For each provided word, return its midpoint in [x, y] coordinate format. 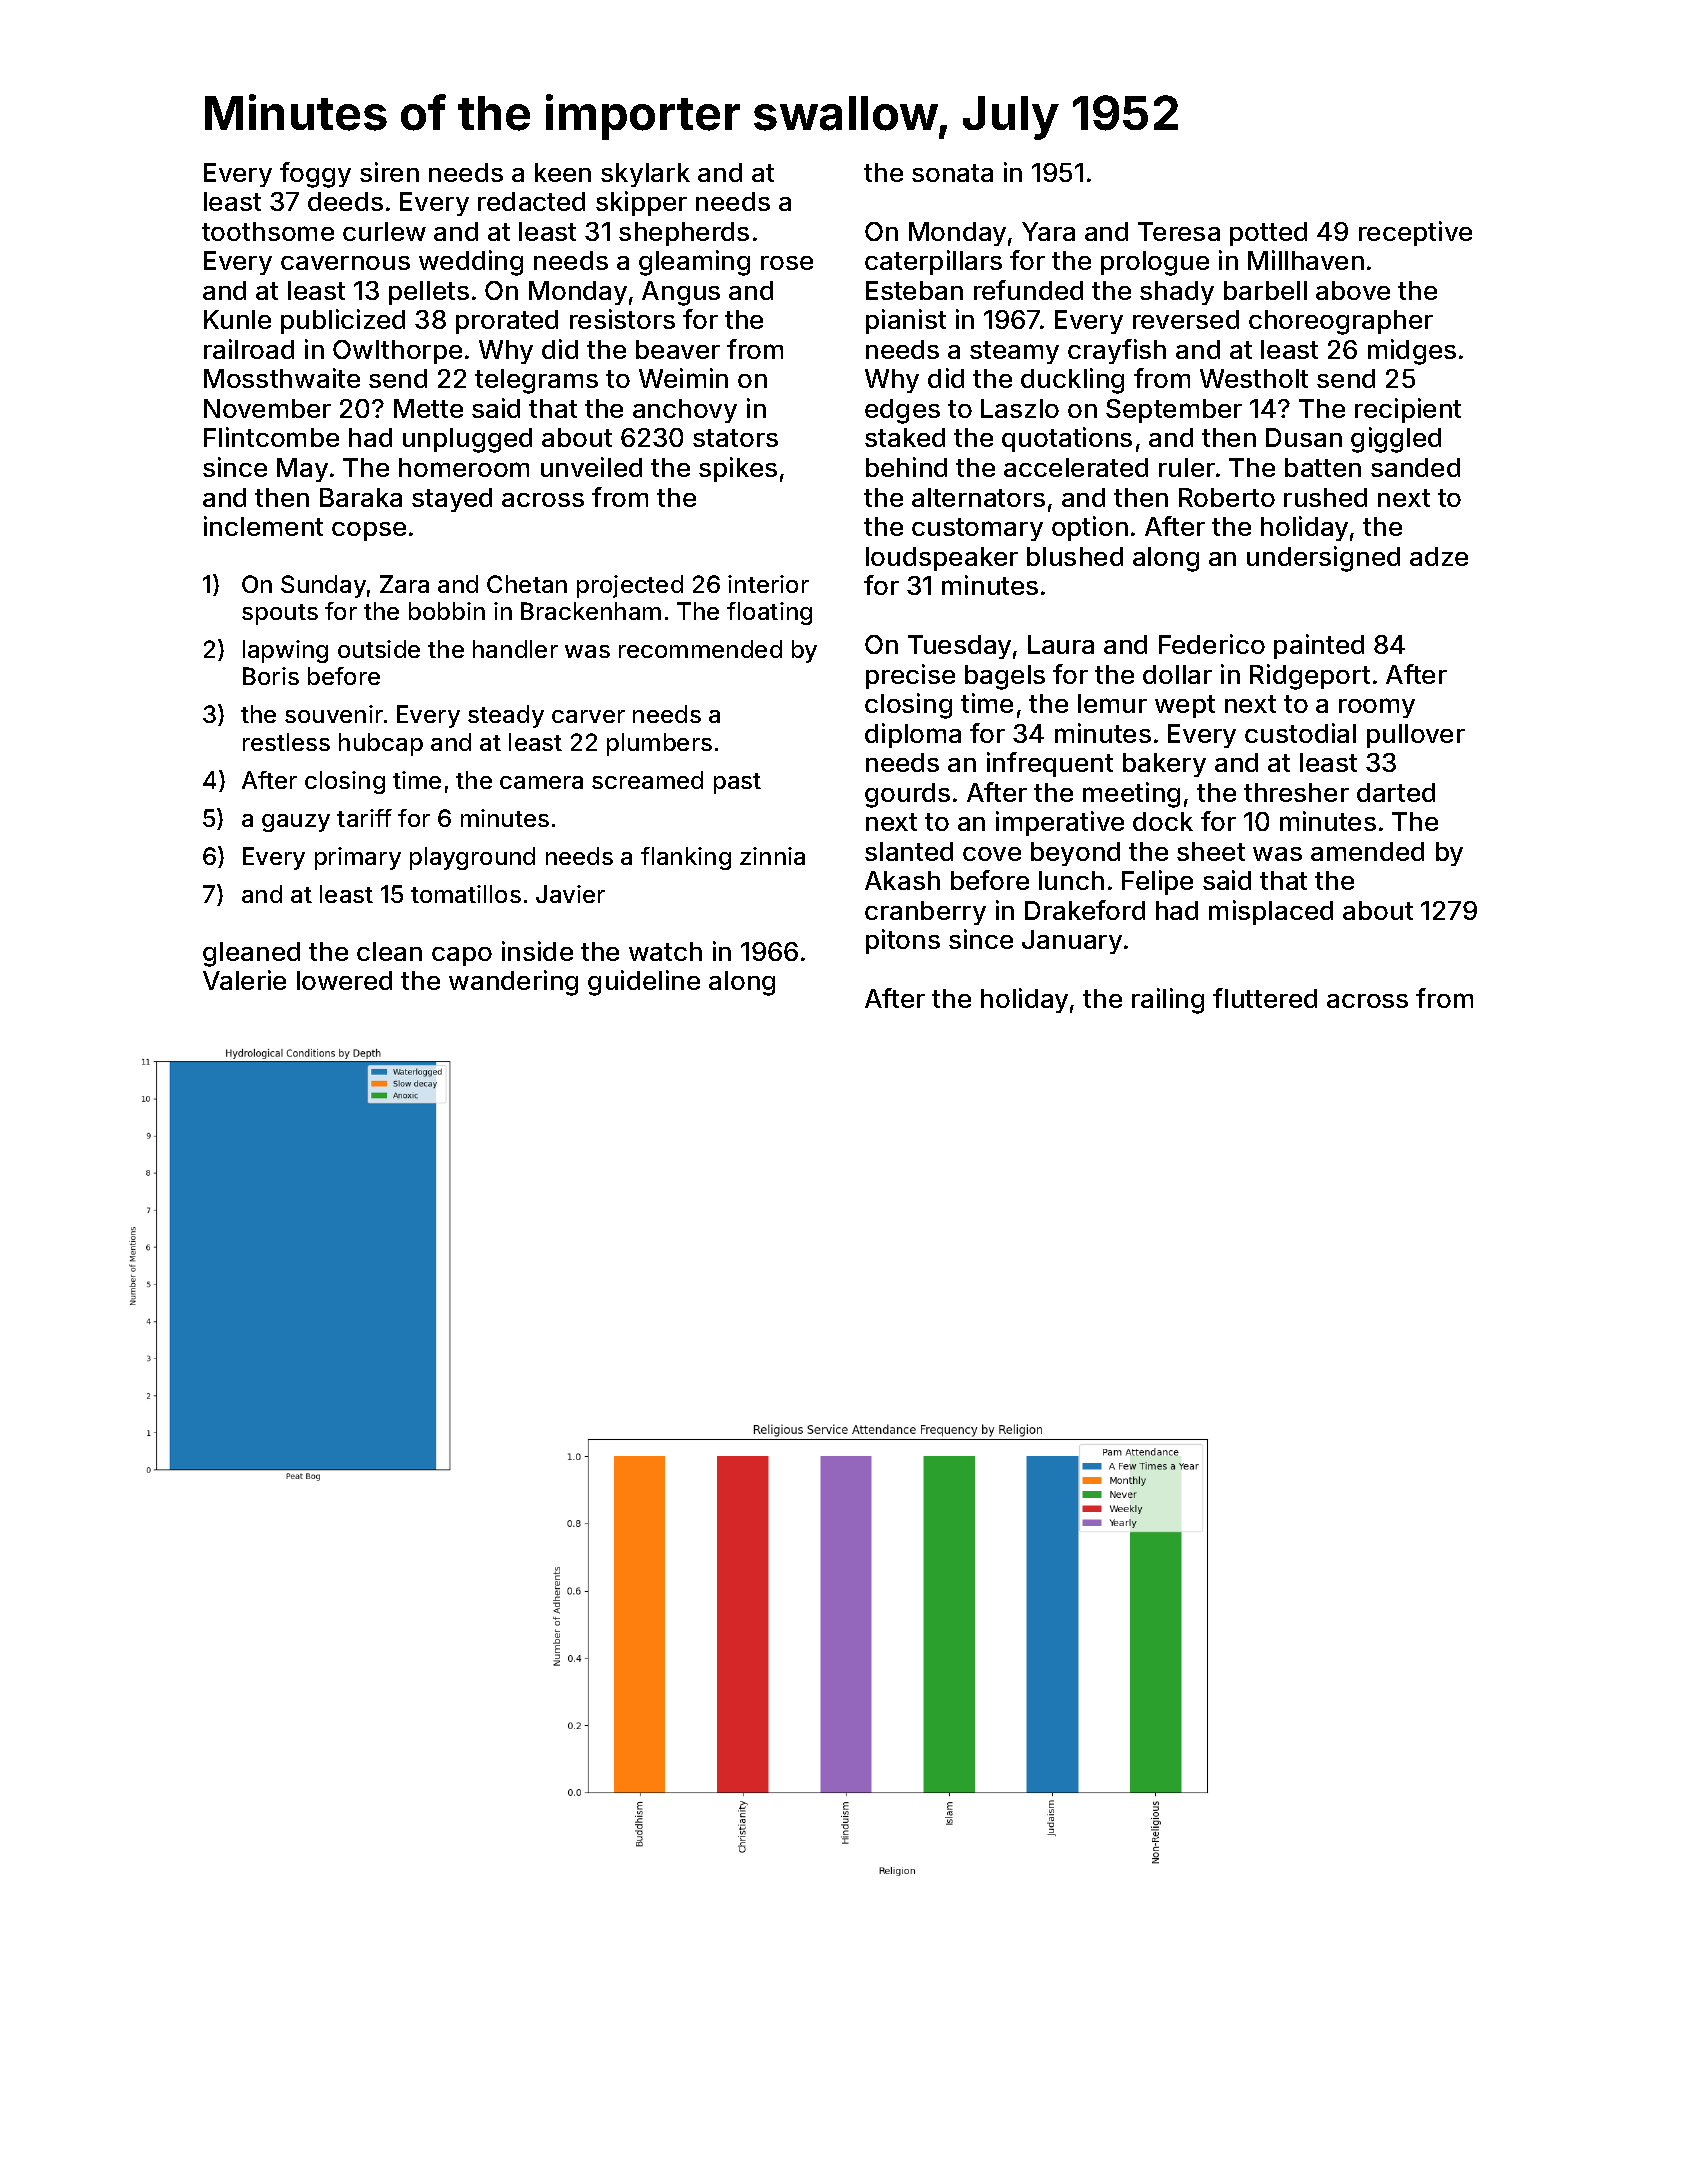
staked [905, 437]
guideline [644, 983]
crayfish [1117, 351]
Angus [681, 293]
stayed [452, 500]
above [1353, 290]
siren [389, 172]
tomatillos [466, 894]
